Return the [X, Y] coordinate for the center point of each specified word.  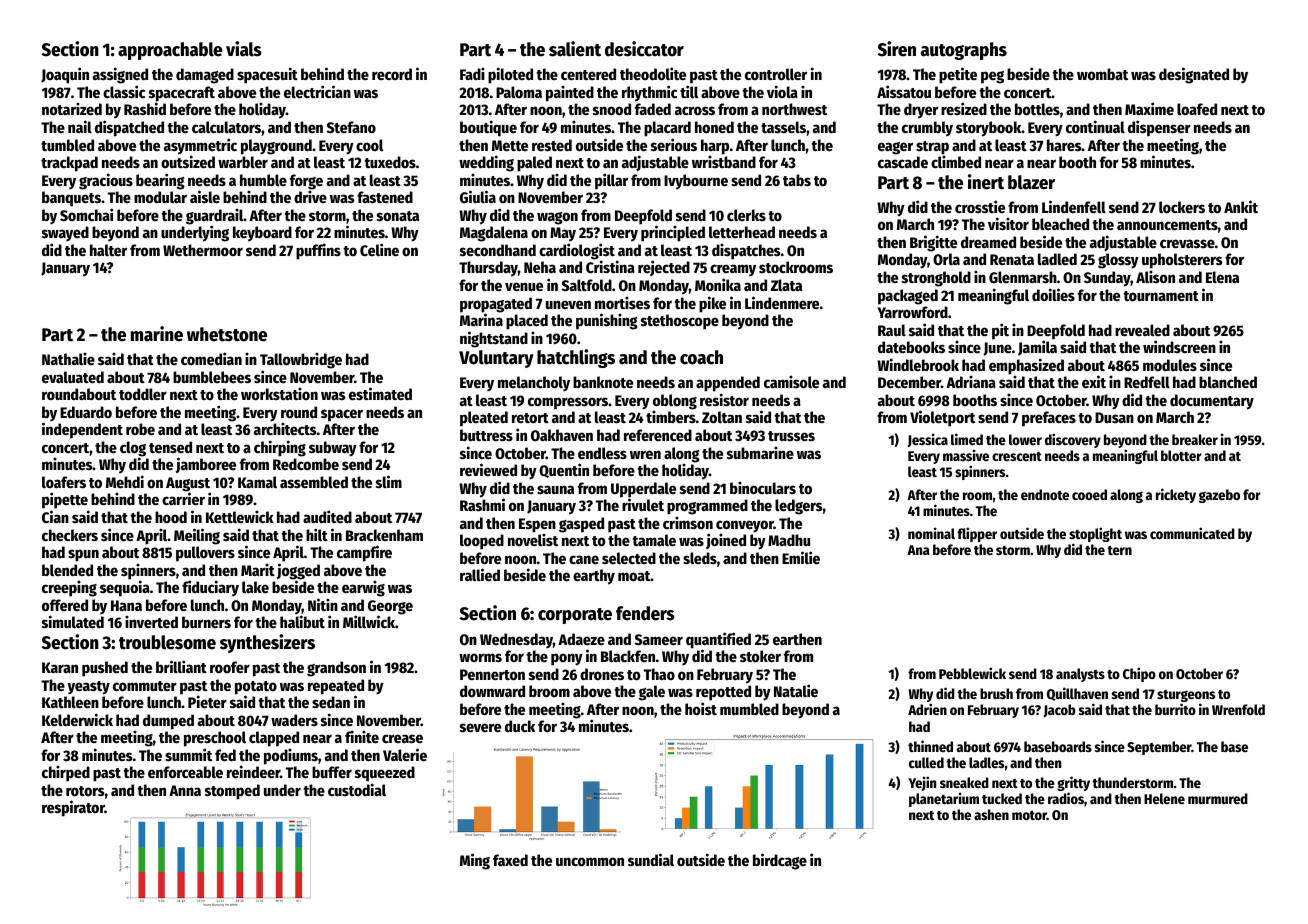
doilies [1053, 294]
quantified [718, 640]
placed [527, 322]
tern [1119, 550]
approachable [170, 51]
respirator [73, 808]
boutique [488, 128]
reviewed [488, 469]
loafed [1197, 109]
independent [82, 430]
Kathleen [70, 702]
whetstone [227, 334]
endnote [1045, 494]
